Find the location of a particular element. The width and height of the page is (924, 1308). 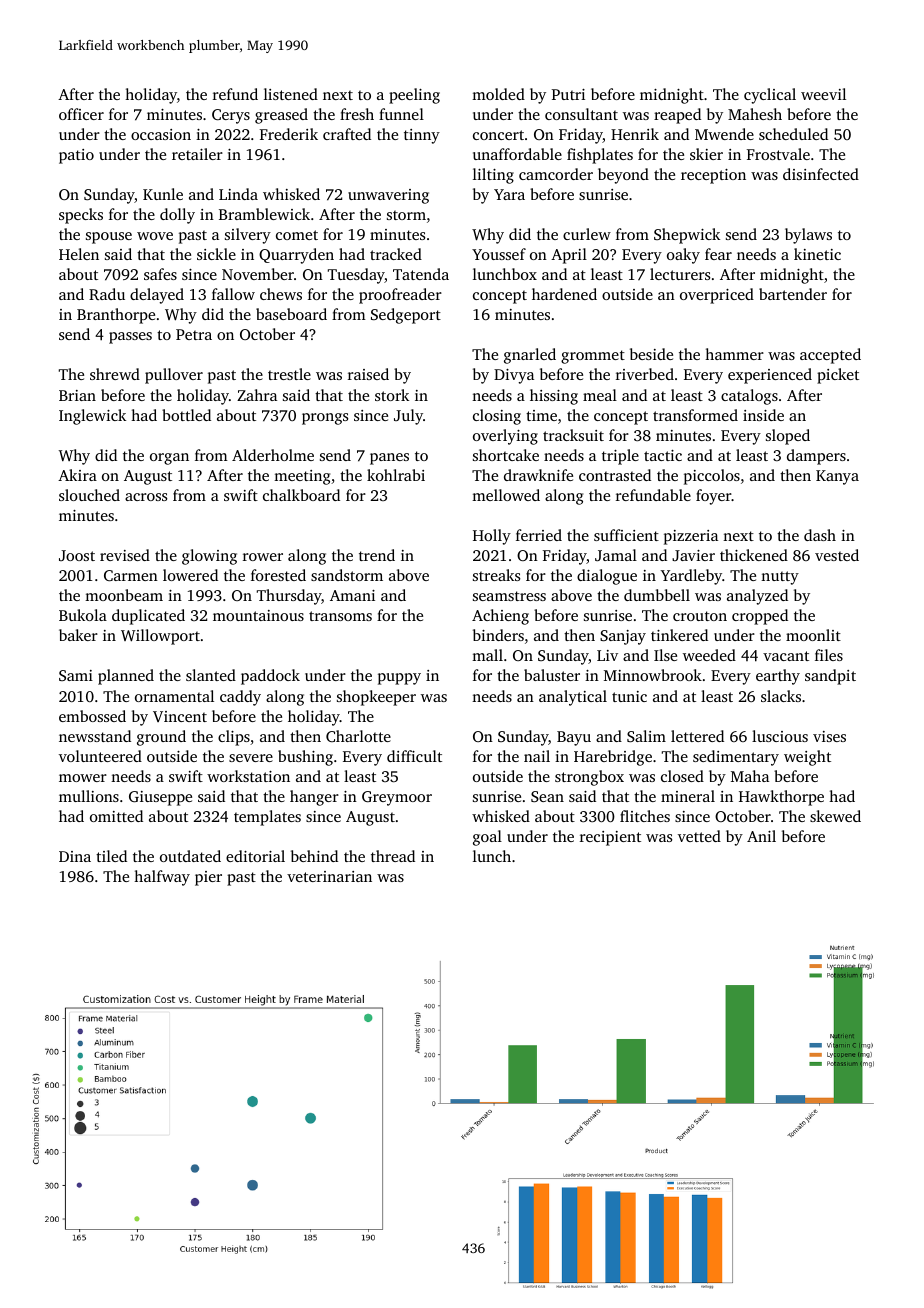

unwavering is located at coordinates (388, 196).
